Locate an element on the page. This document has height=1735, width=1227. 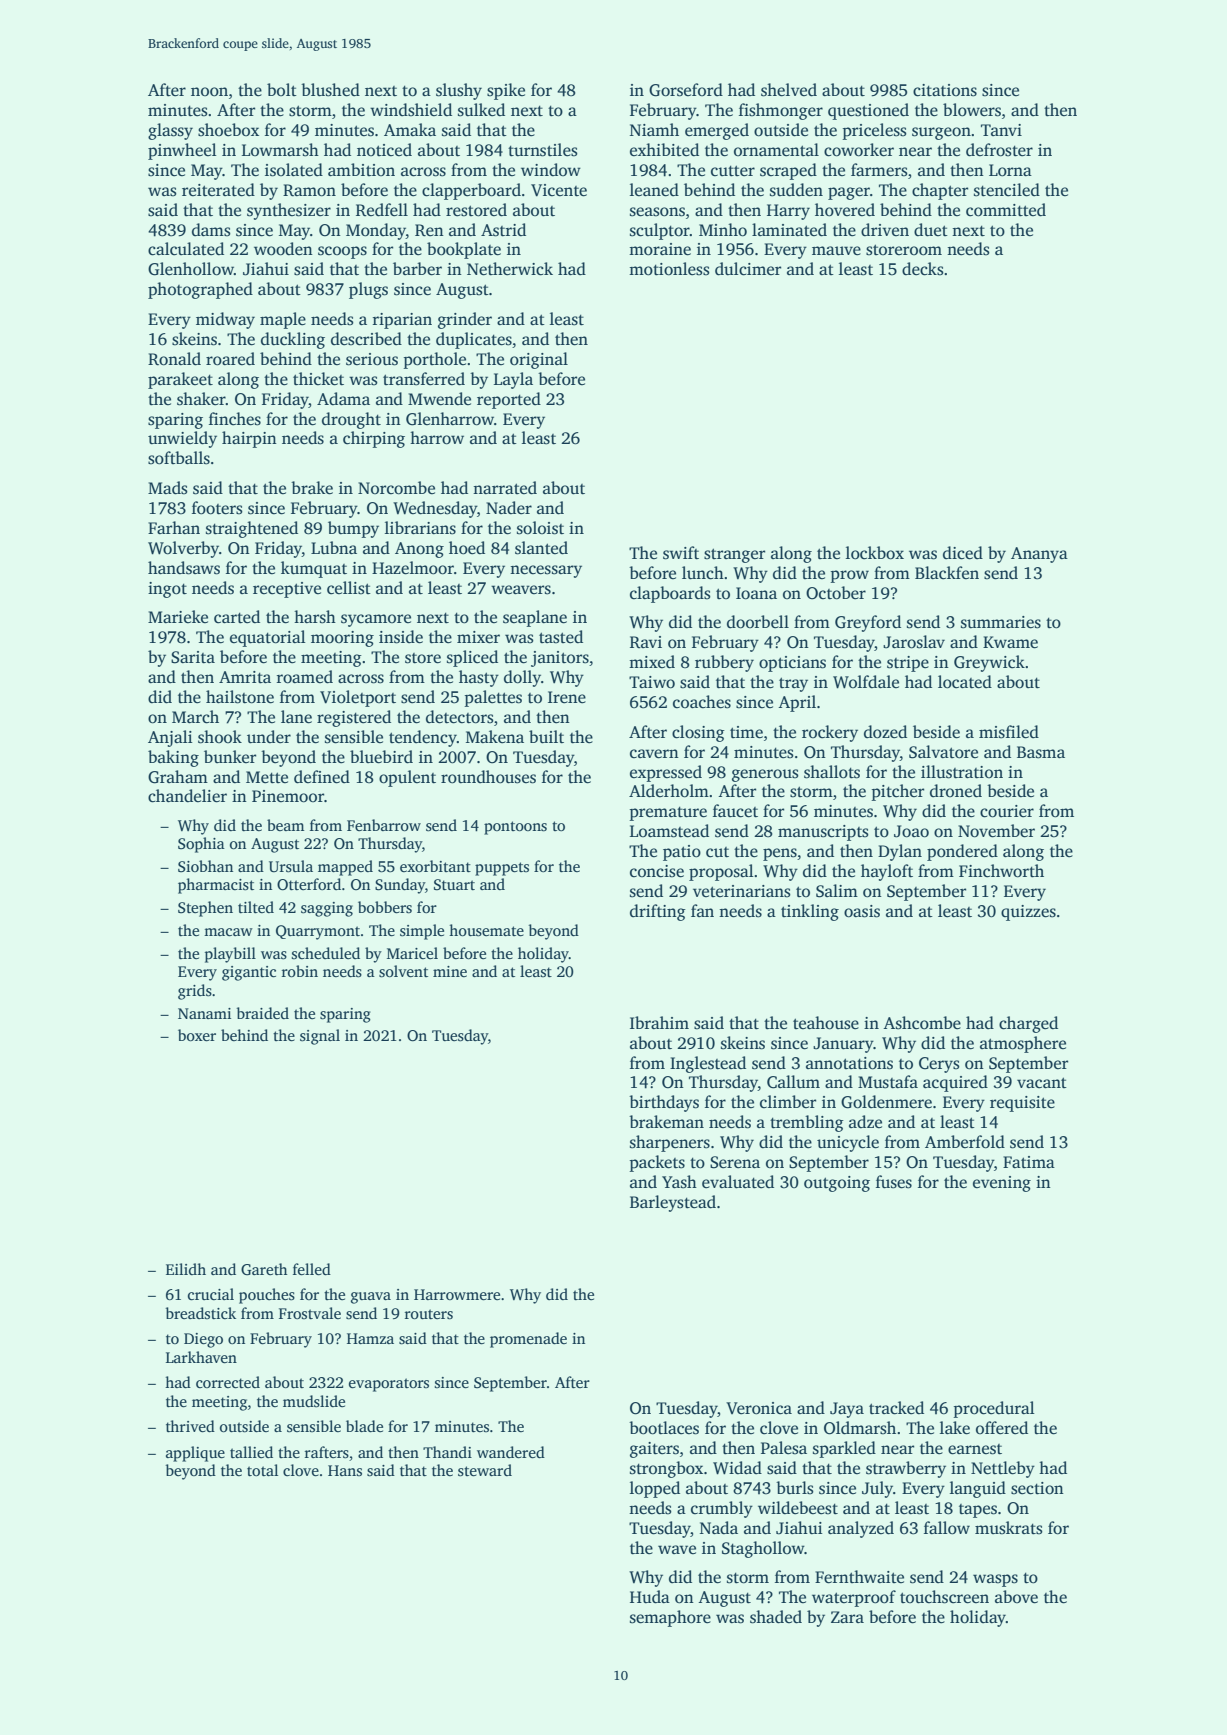
Ramon is located at coordinates (309, 190).
